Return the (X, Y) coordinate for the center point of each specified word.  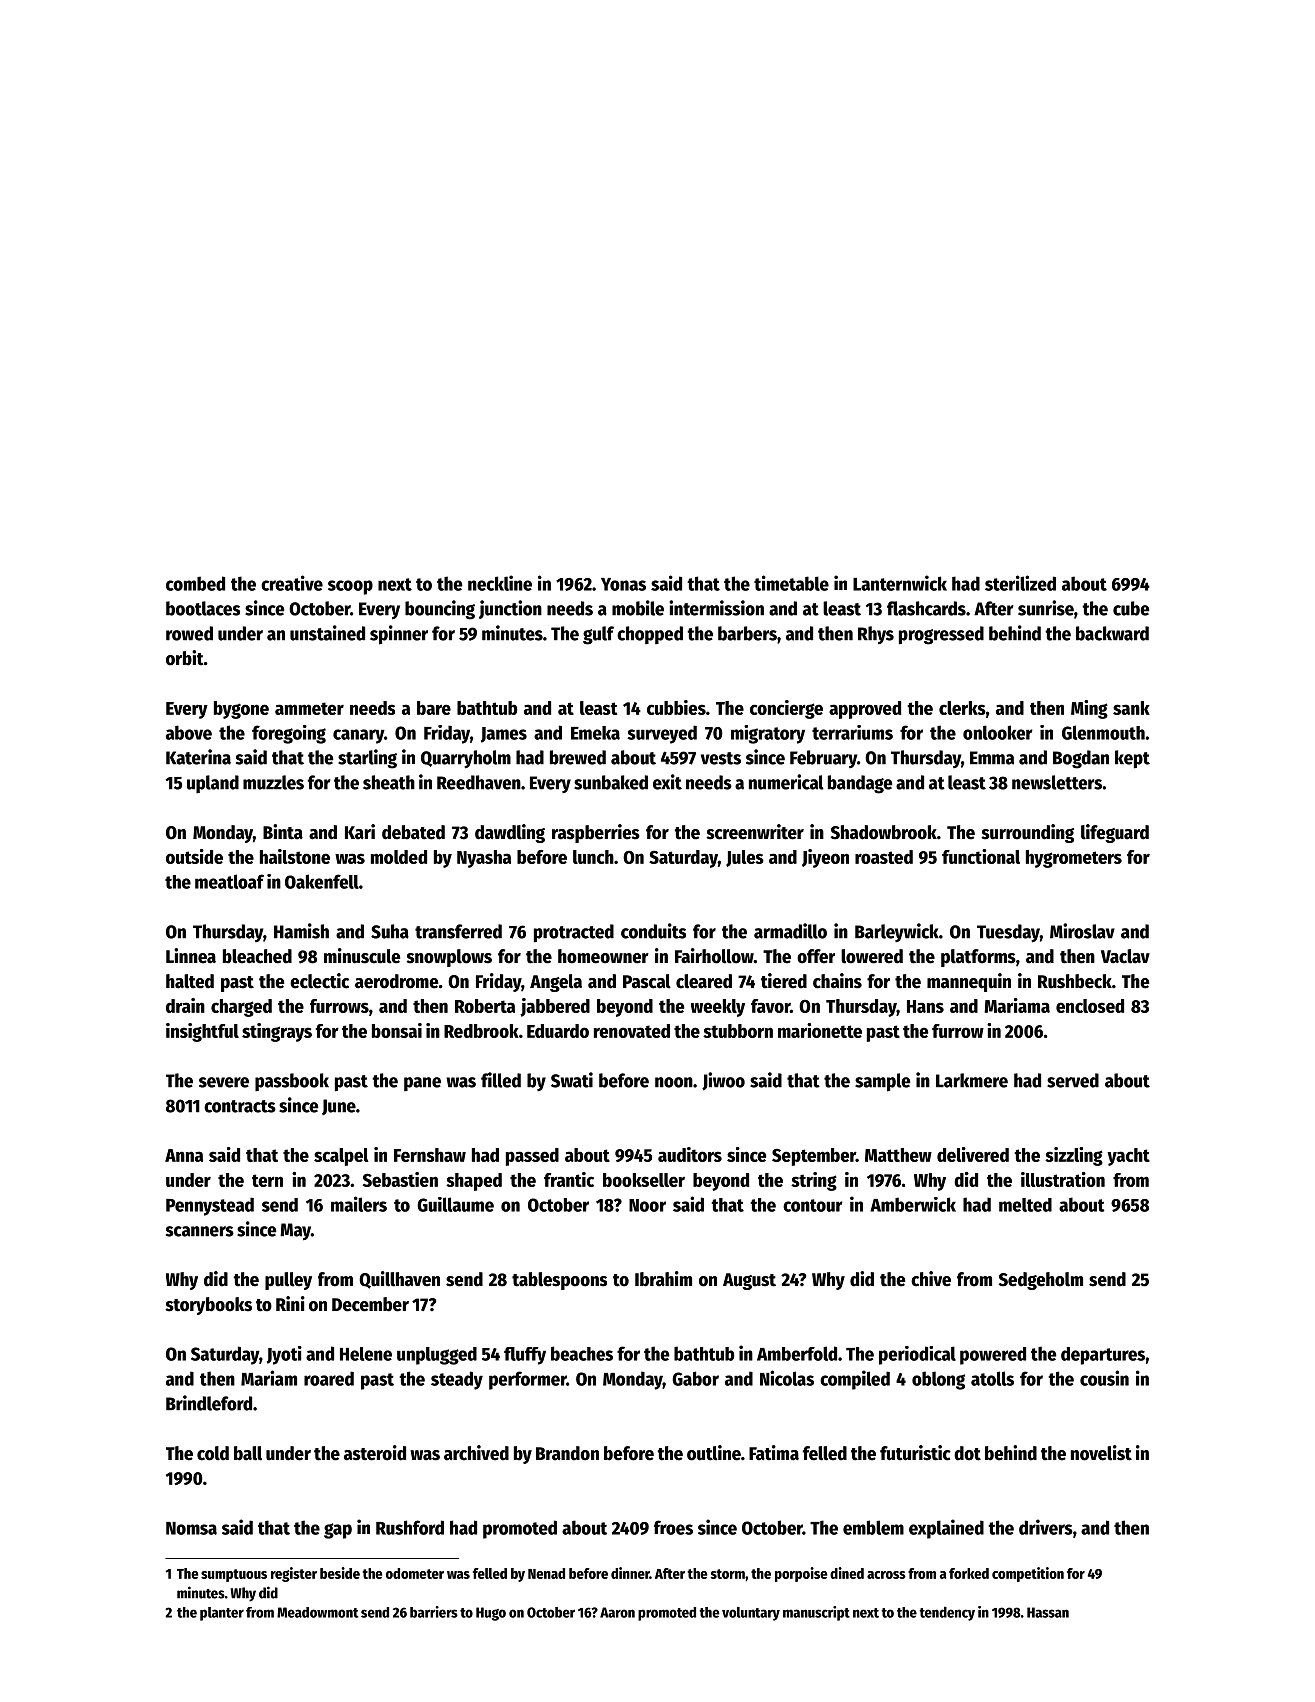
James (504, 735)
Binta (283, 832)
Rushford (410, 1527)
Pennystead (210, 1206)
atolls (992, 1378)
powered (993, 1356)
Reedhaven (479, 782)
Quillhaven (399, 1280)
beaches (582, 1353)
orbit (185, 658)
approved (865, 710)
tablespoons (559, 1281)
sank (1131, 708)
